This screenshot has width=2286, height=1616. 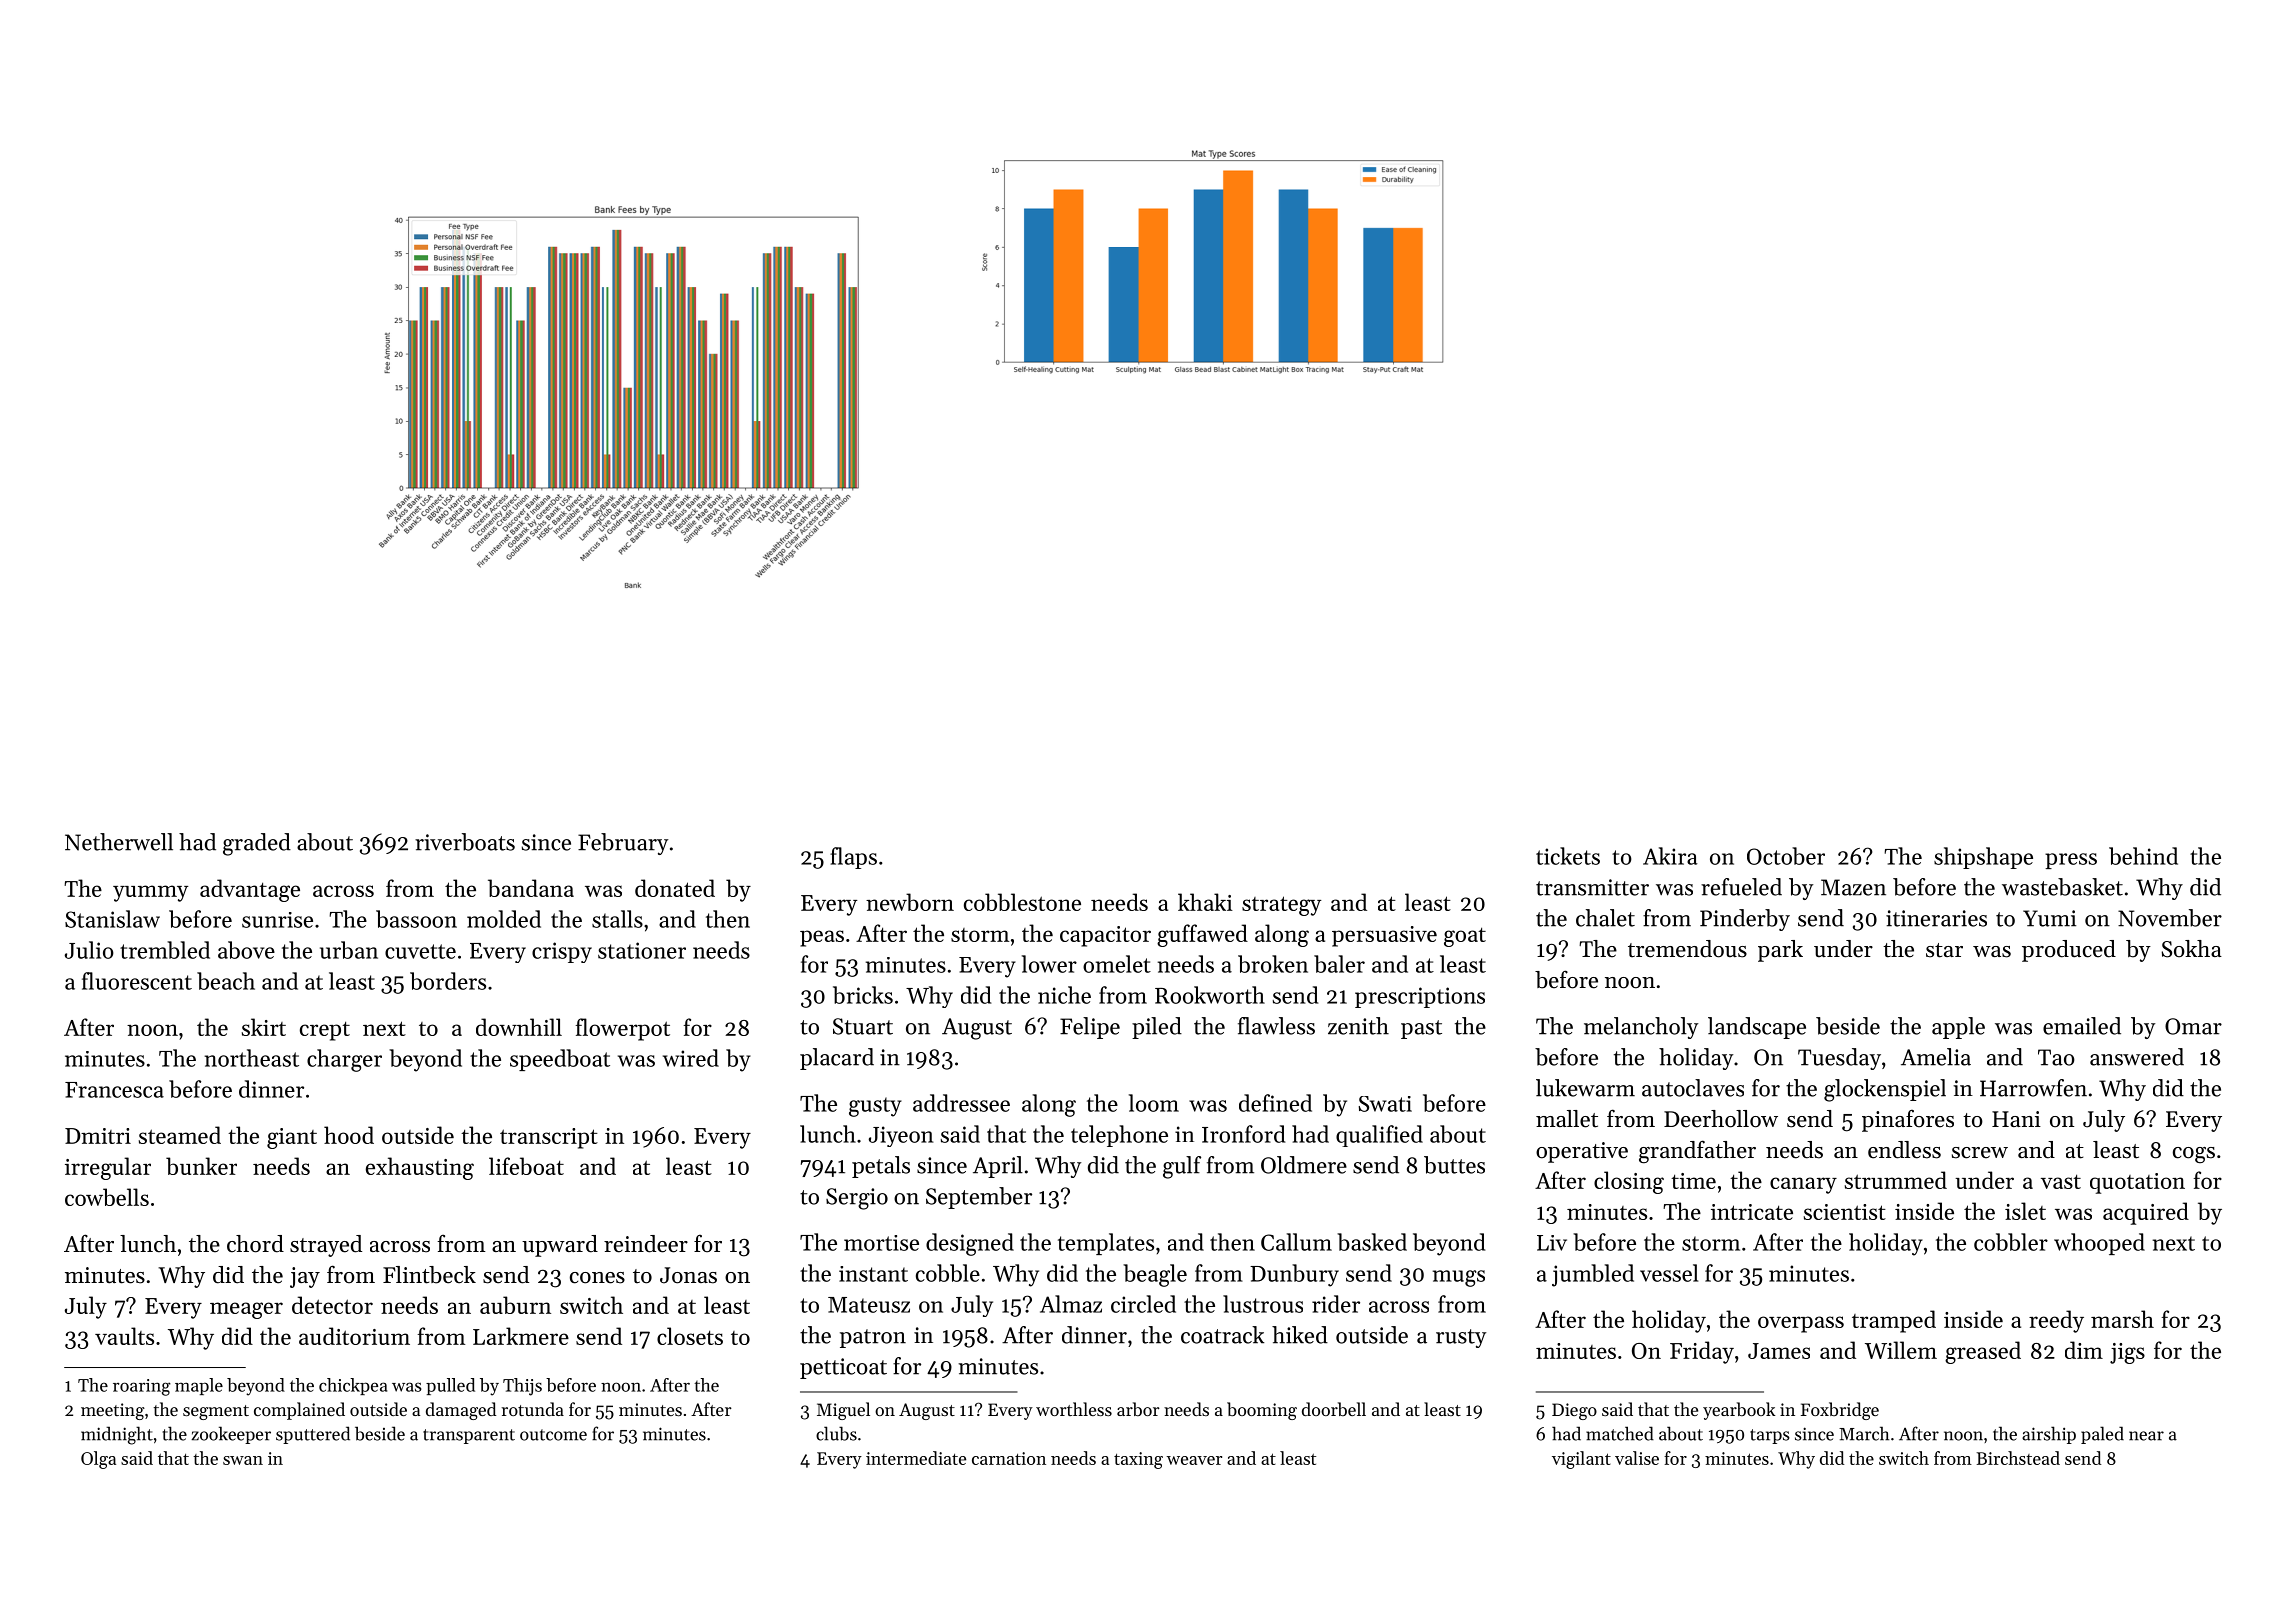 I want to click on rotunda, so click(x=533, y=1409).
